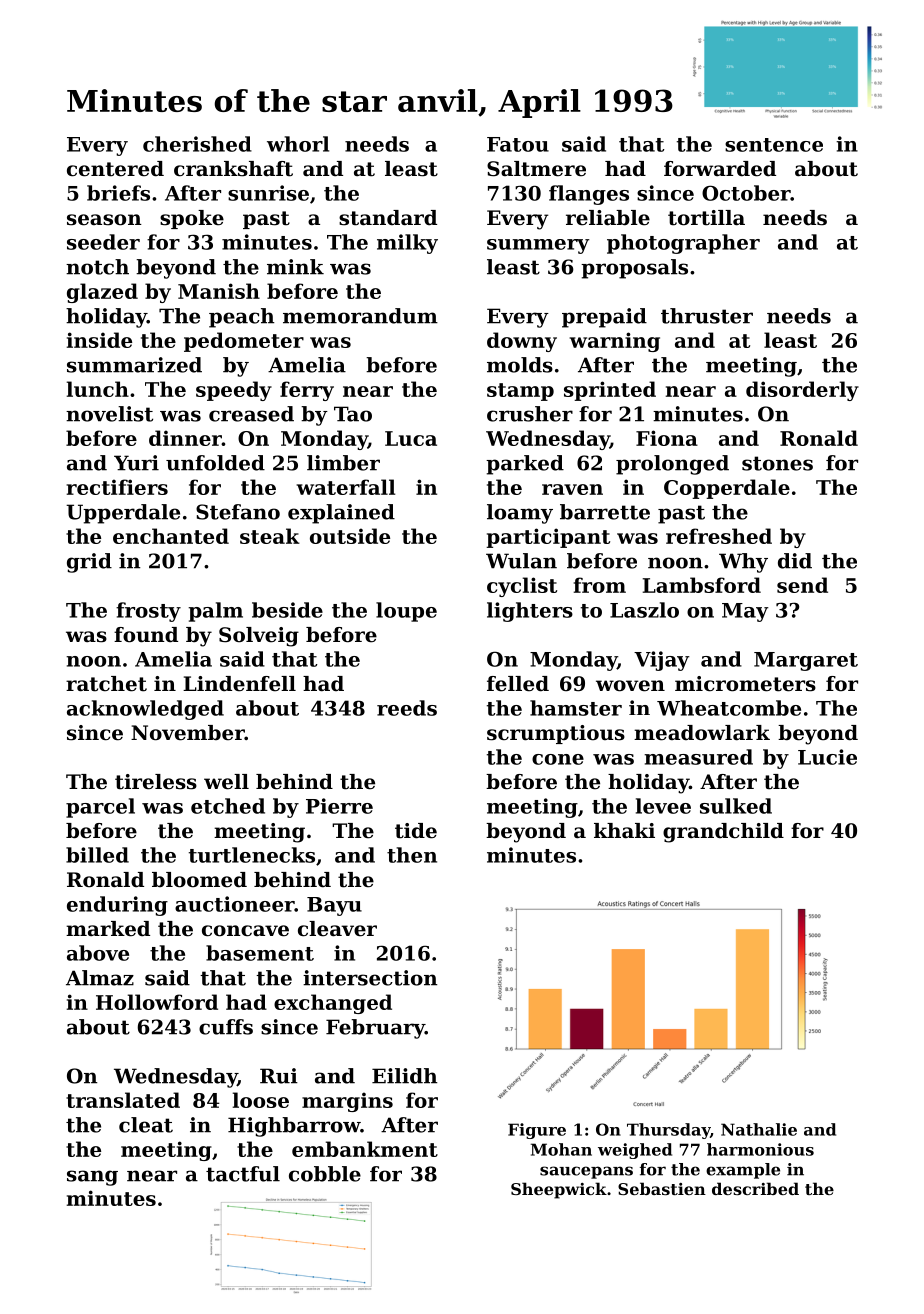 This screenshot has height=1314, width=924. What do you see at coordinates (827, 757) in the screenshot?
I see `Lucie` at bounding box center [827, 757].
